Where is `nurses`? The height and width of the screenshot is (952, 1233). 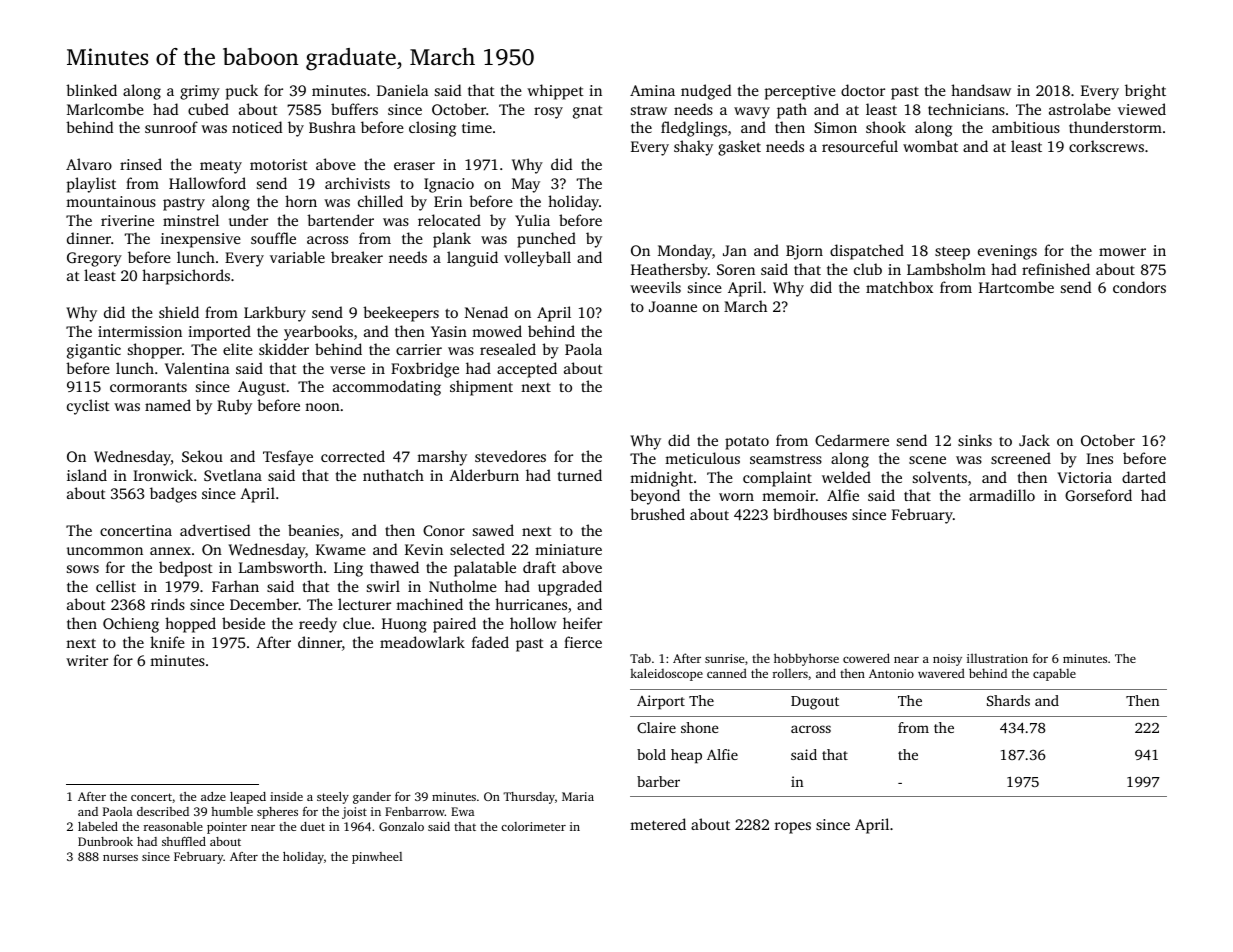 nurses is located at coordinates (120, 858).
